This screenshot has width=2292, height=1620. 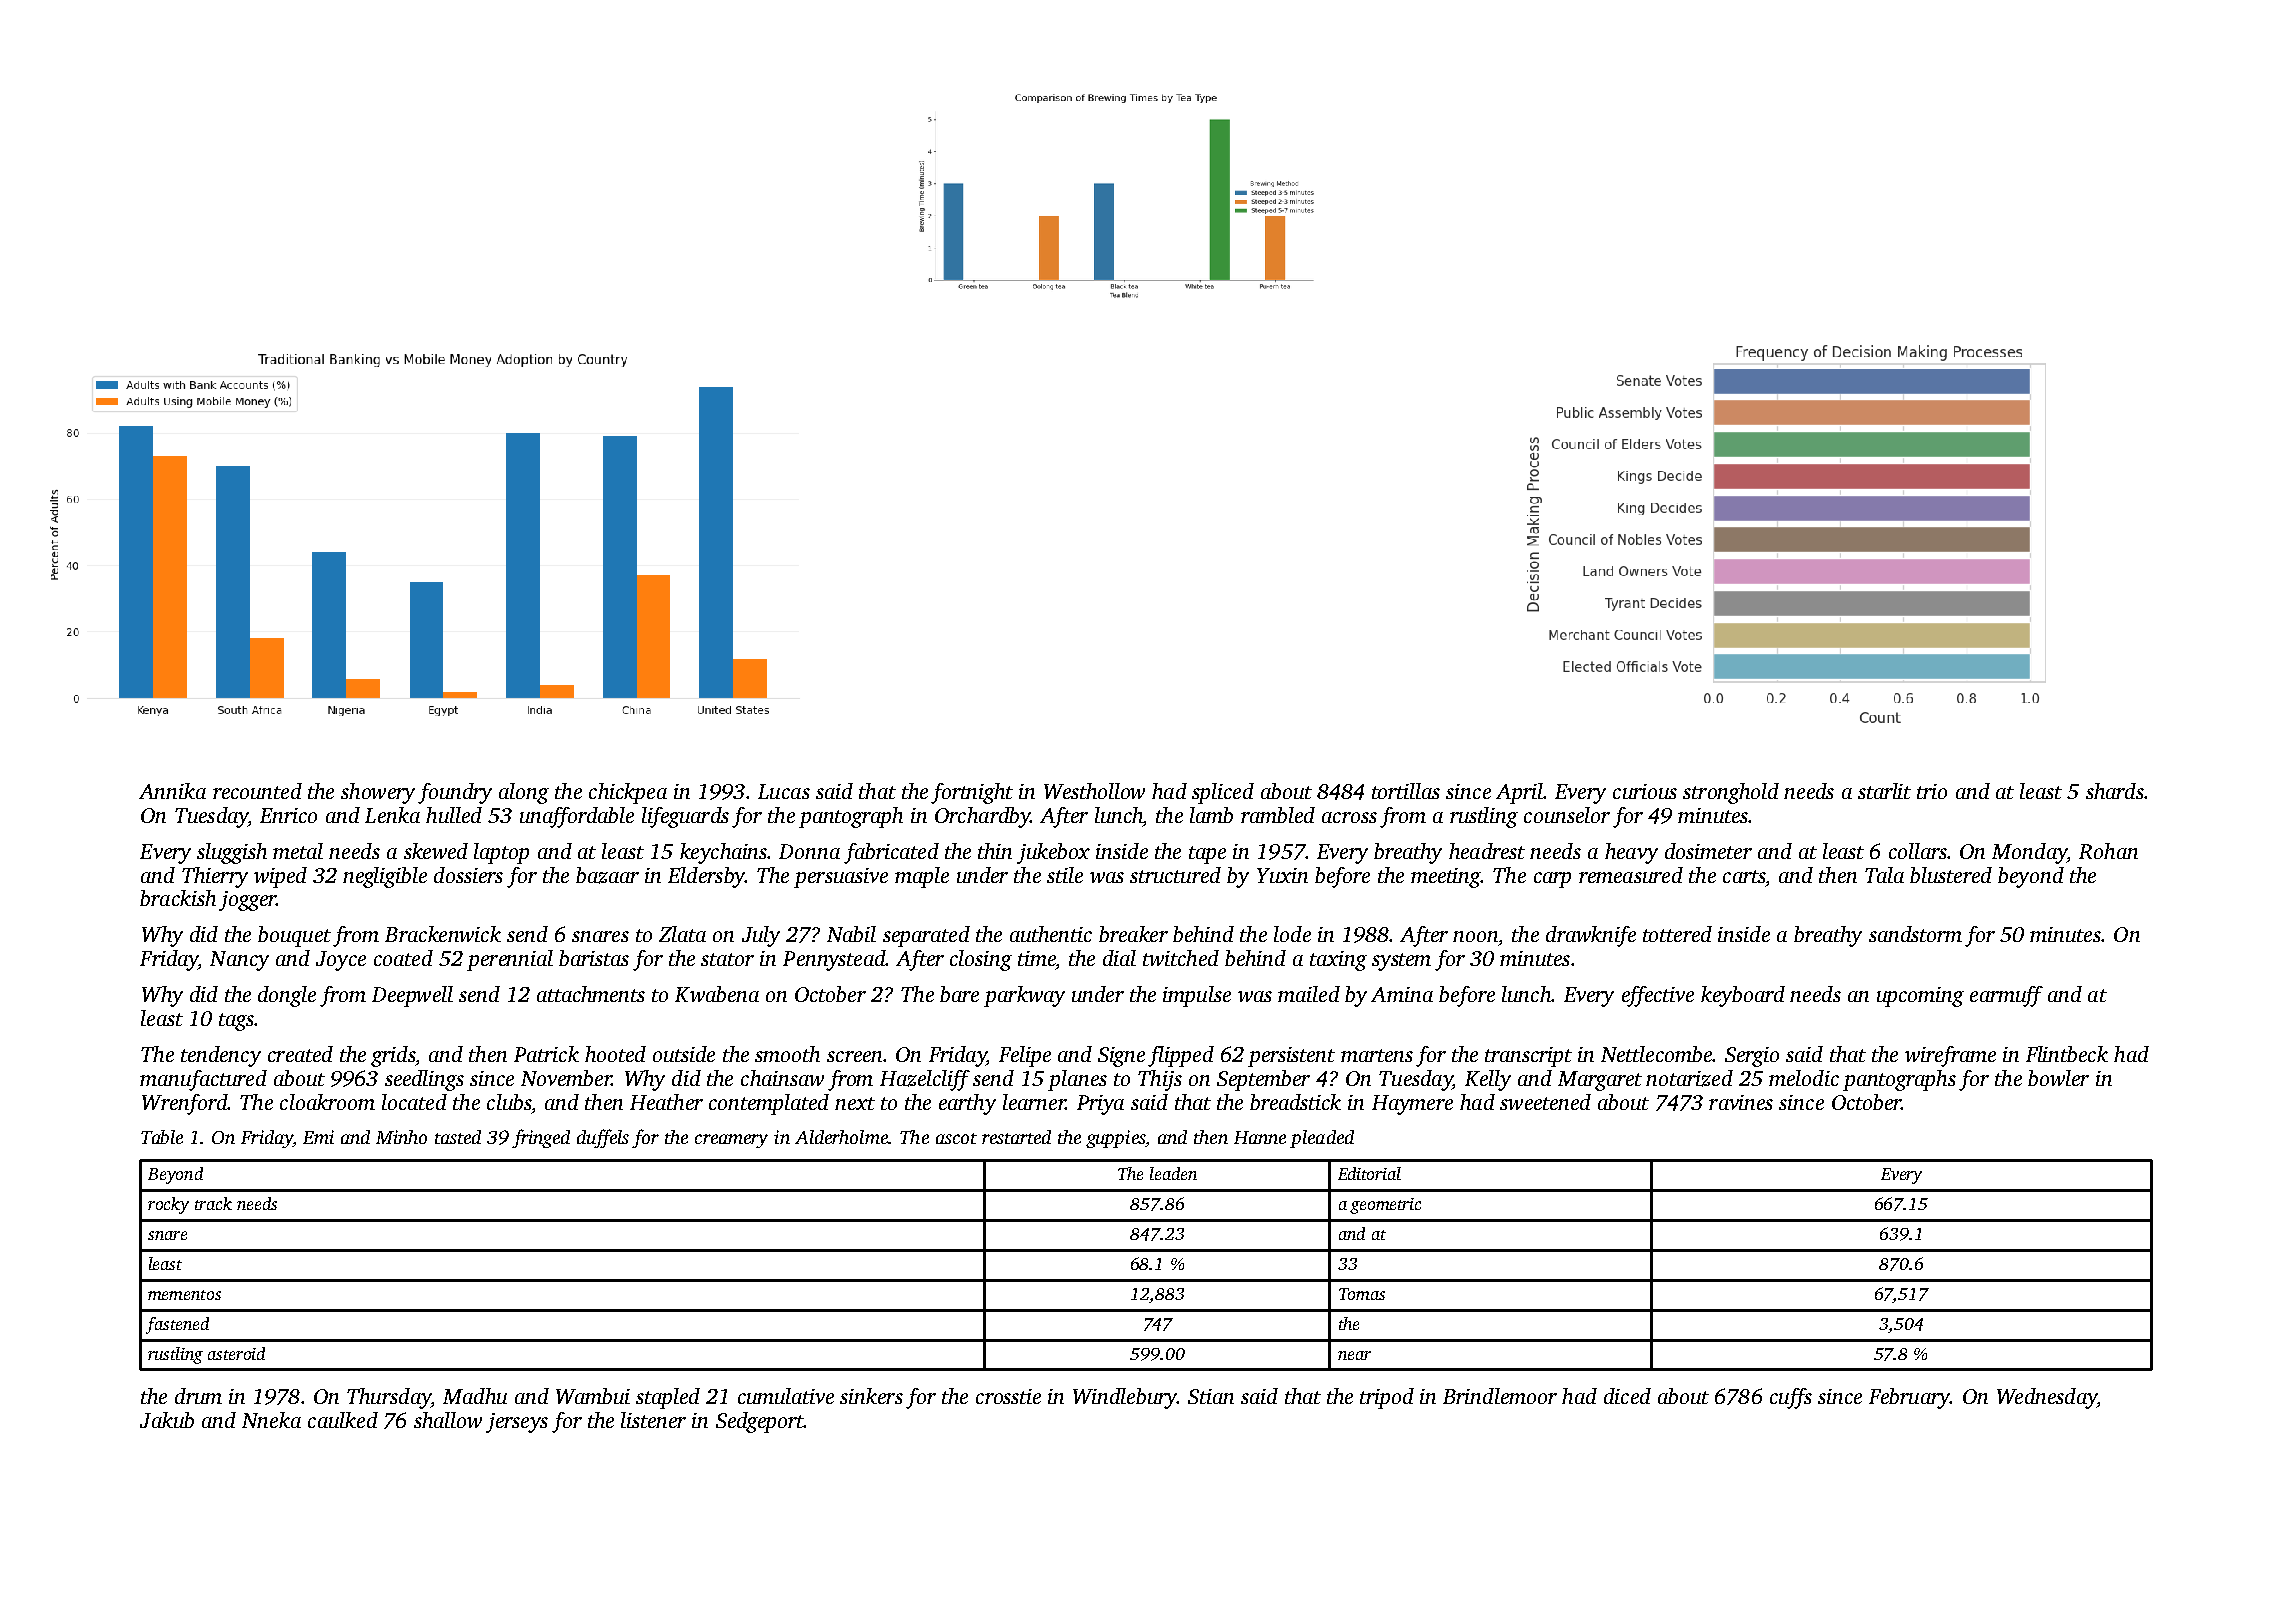 I want to click on jerseys, so click(x=517, y=1423).
